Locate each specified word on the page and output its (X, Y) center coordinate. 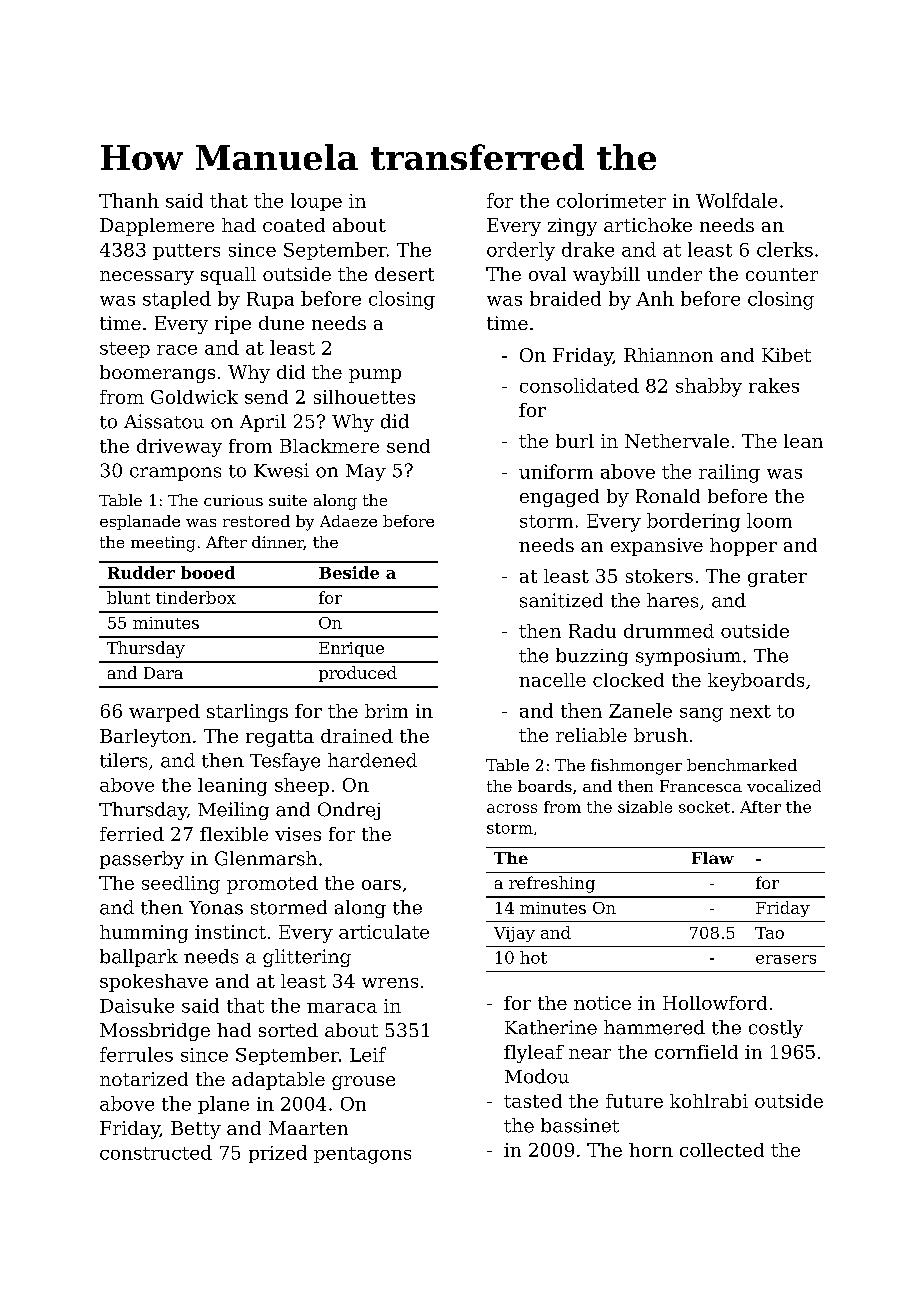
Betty (196, 1130)
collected (722, 1150)
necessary (147, 278)
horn (651, 1150)
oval (547, 274)
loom (769, 520)
